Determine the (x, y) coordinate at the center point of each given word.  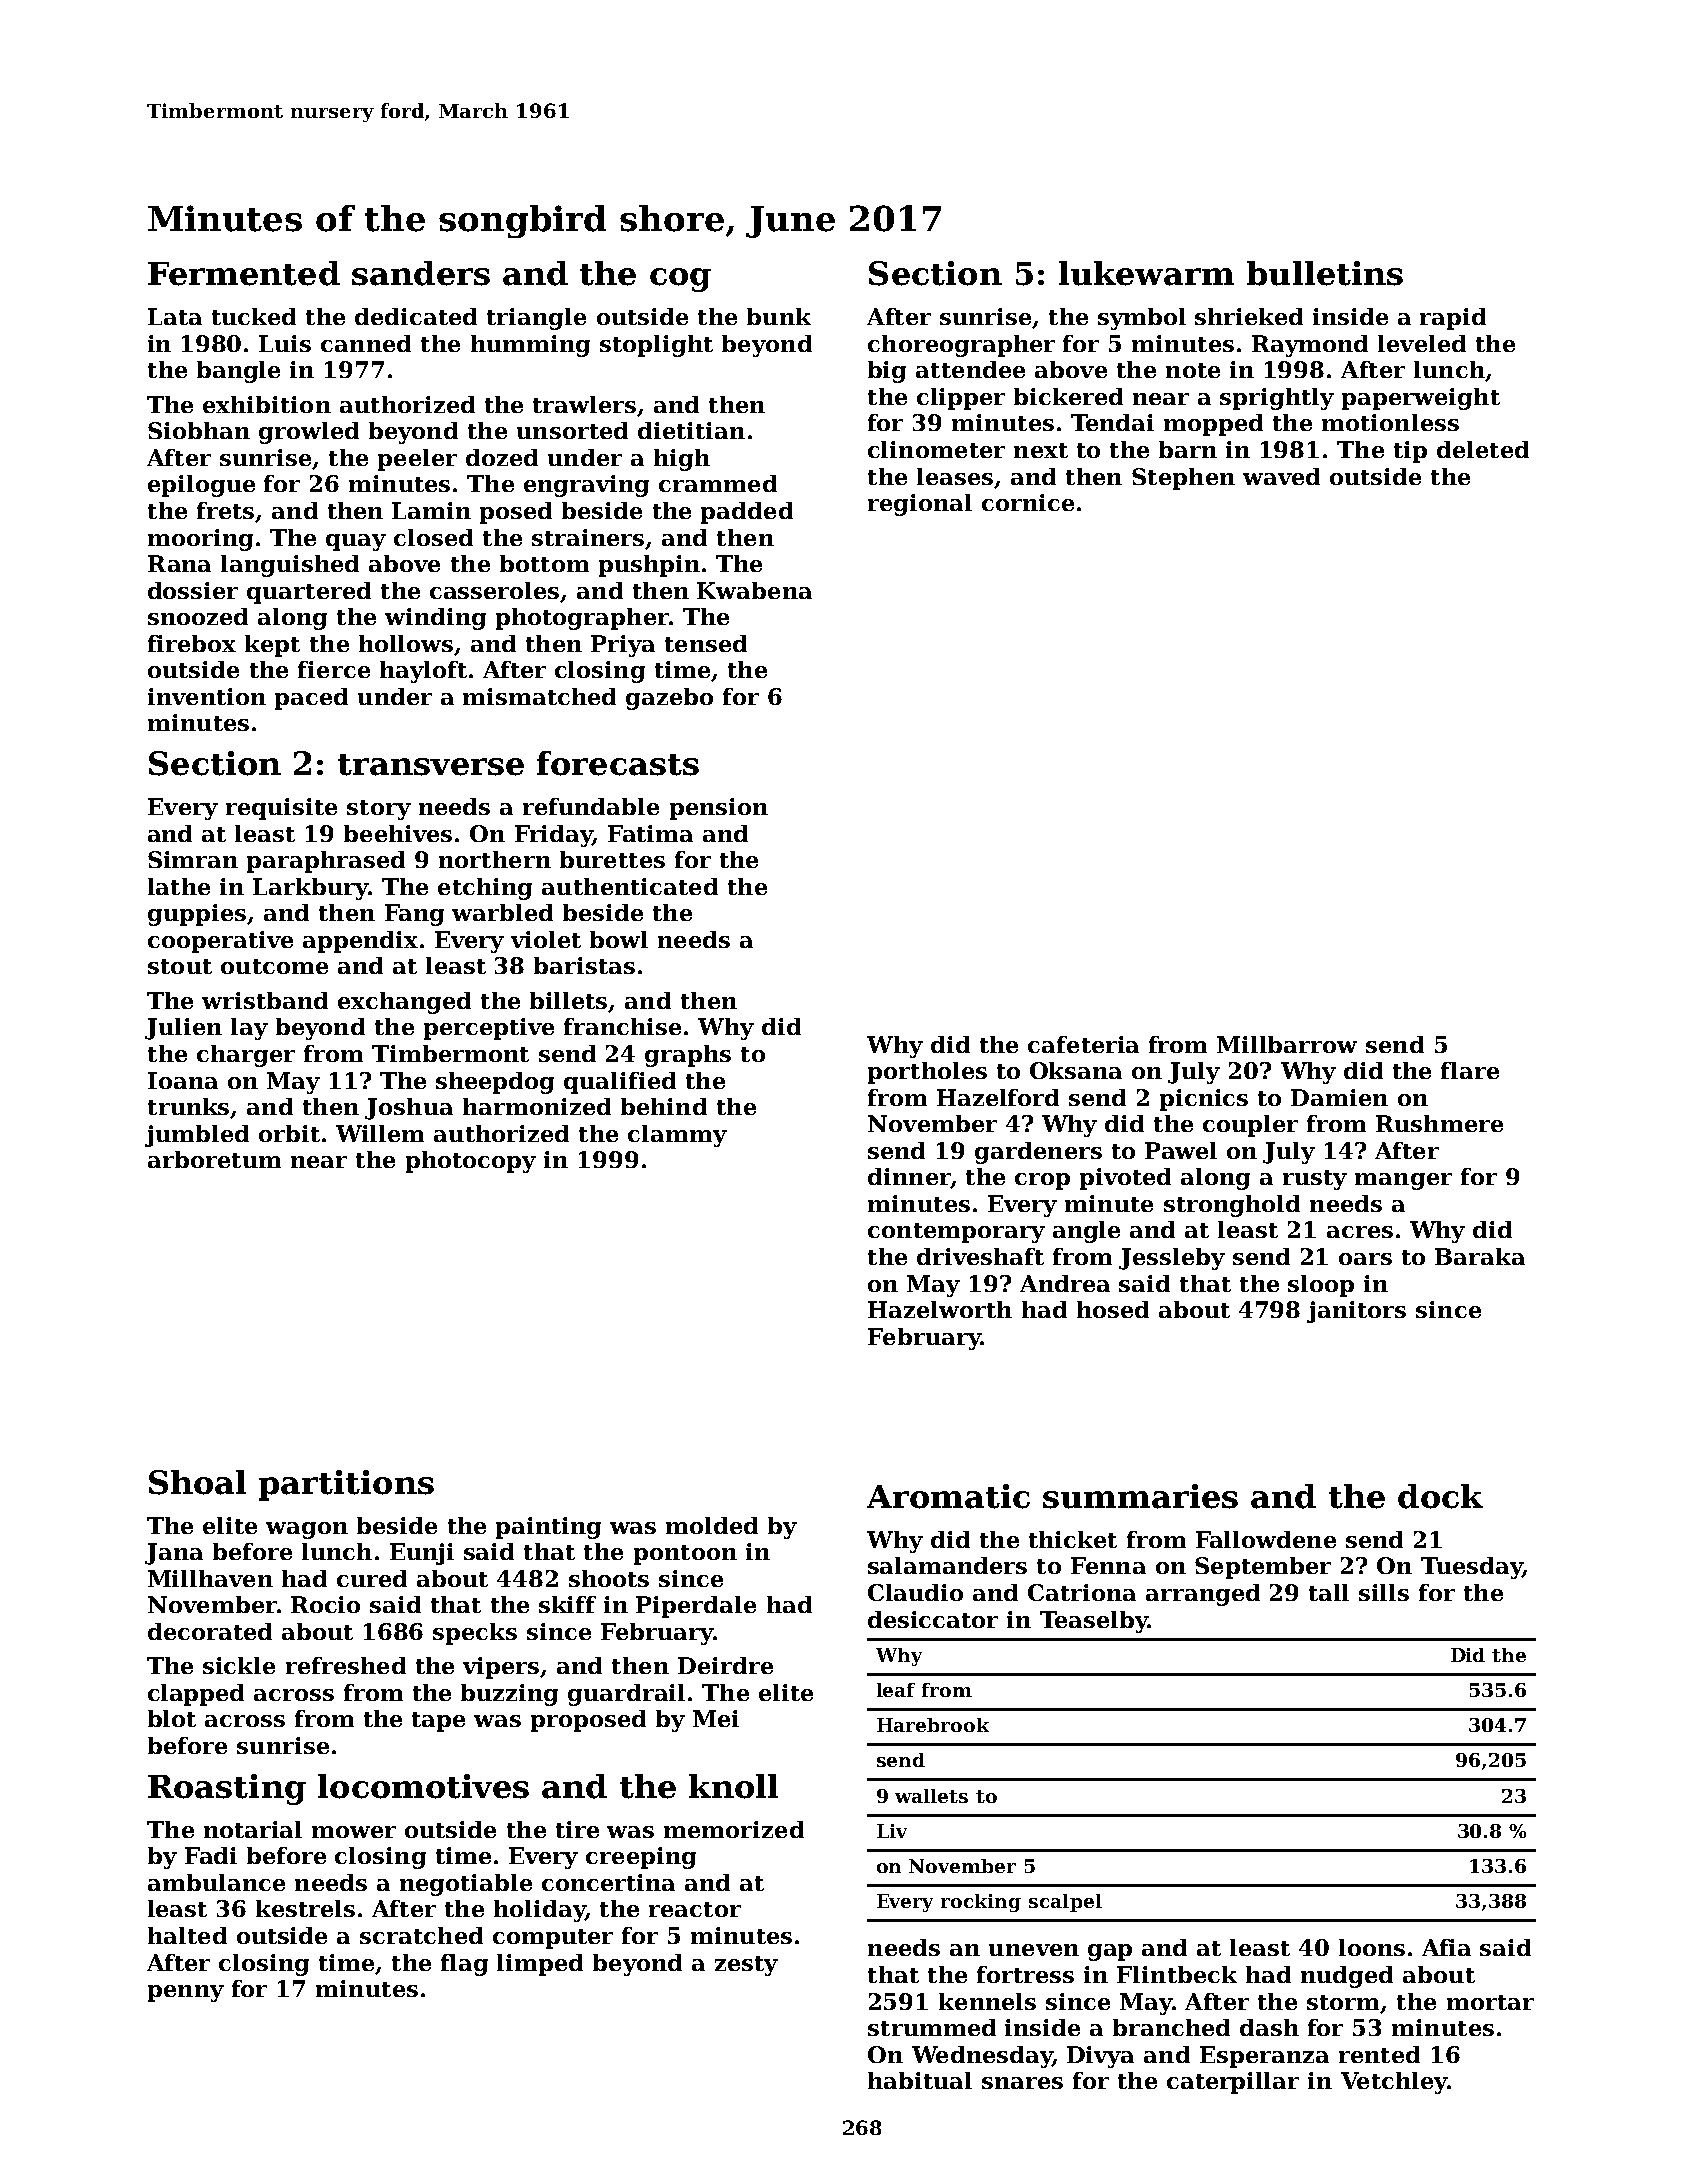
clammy (677, 1136)
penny (186, 1993)
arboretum (214, 1159)
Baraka (1480, 1256)
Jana (174, 1554)
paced (311, 699)
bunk (779, 316)
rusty (1315, 1180)
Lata (175, 316)
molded (712, 1525)
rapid (1453, 319)
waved (1281, 476)
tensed (706, 643)
